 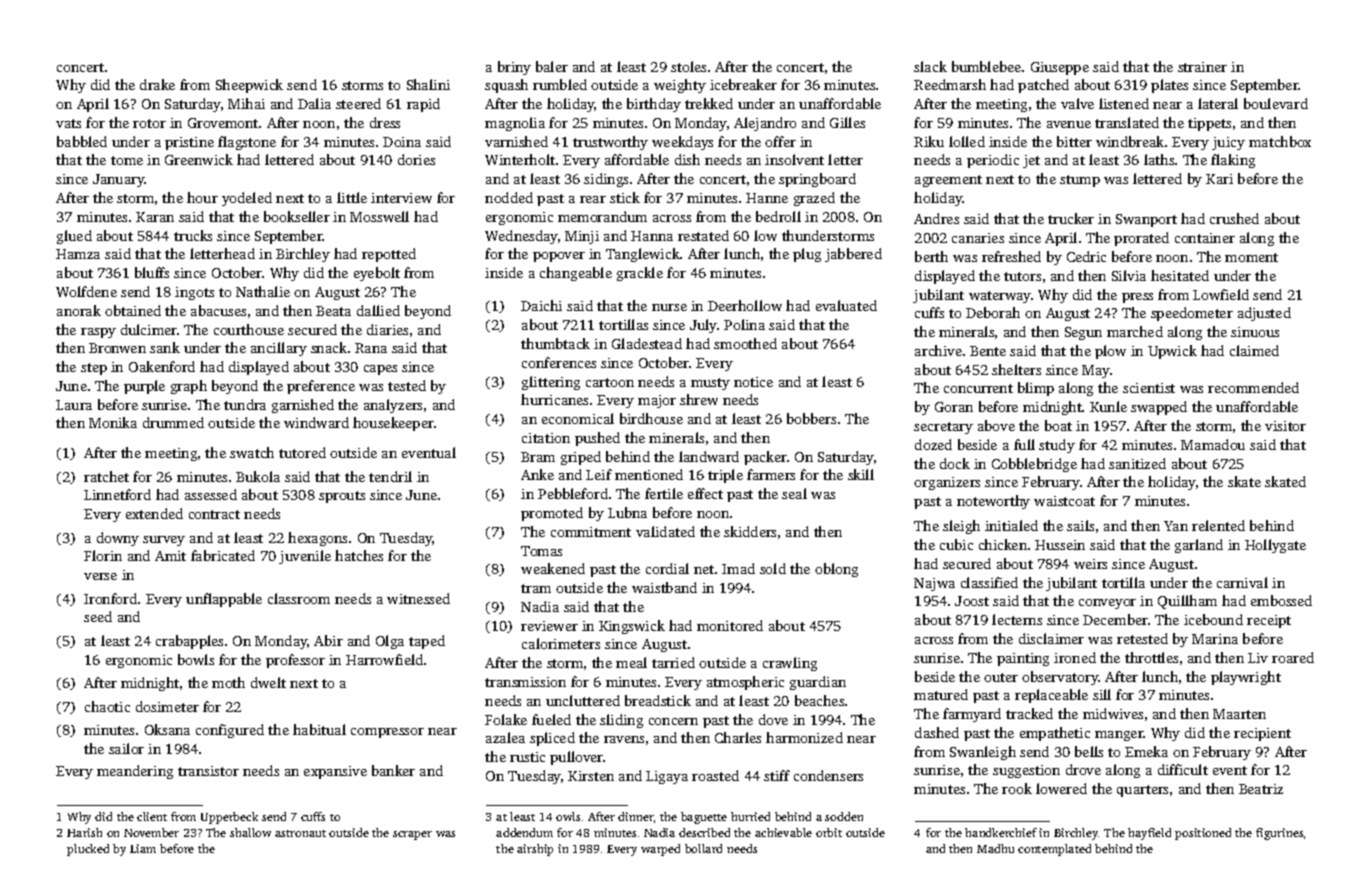 I want to click on sanitized, so click(x=1137, y=463).
